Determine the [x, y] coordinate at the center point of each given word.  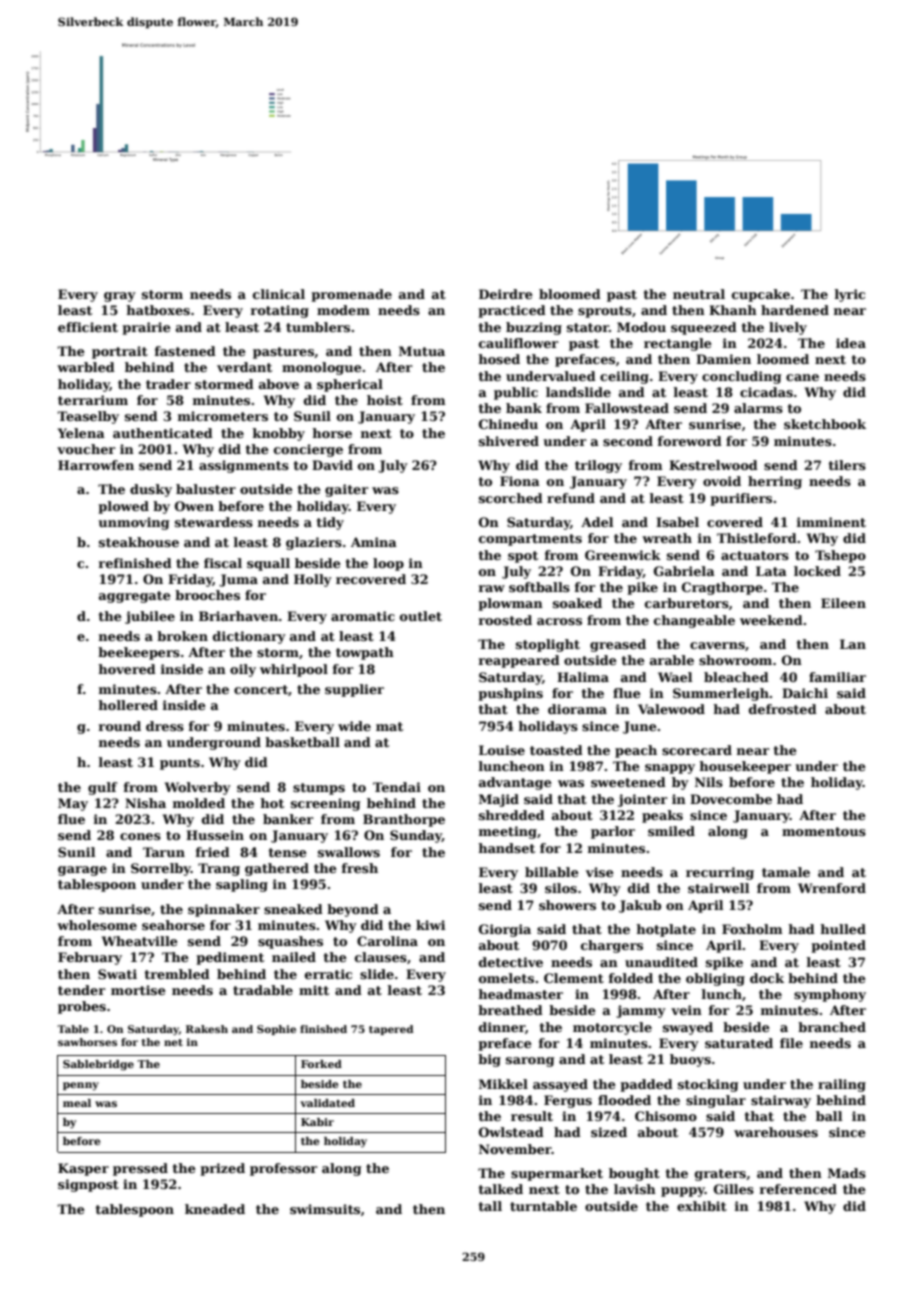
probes [82, 1007]
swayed [688, 1028]
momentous [824, 831]
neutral [699, 294]
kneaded [215, 1209]
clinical [279, 294]
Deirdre [506, 294]
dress [165, 726]
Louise [502, 750]
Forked [321, 1064]
